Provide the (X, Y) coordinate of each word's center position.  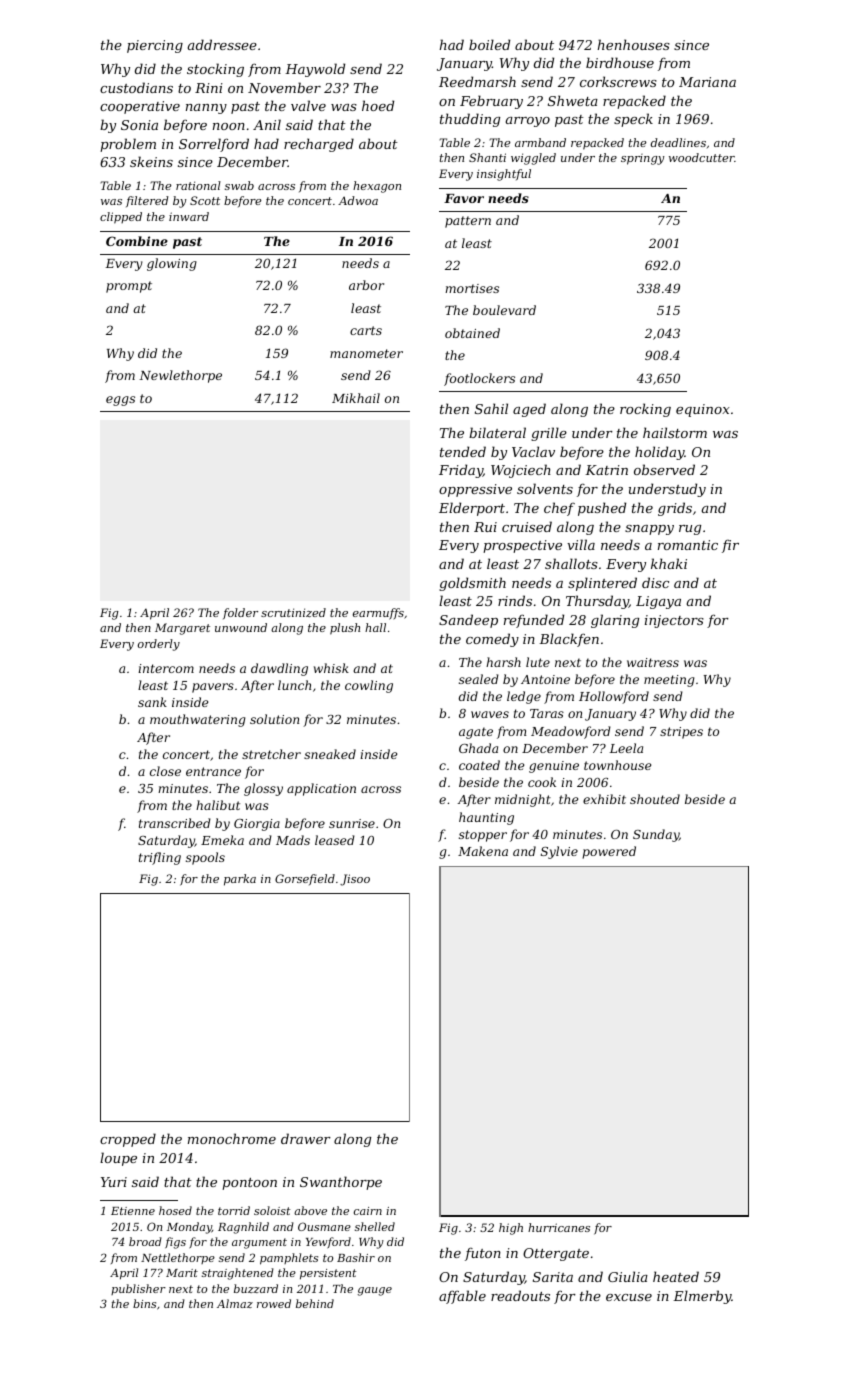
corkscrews (618, 81)
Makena (483, 851)
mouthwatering (197, 720)
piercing (155, 46)
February (491, 102)
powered (609, 852)
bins (144, 1303)
